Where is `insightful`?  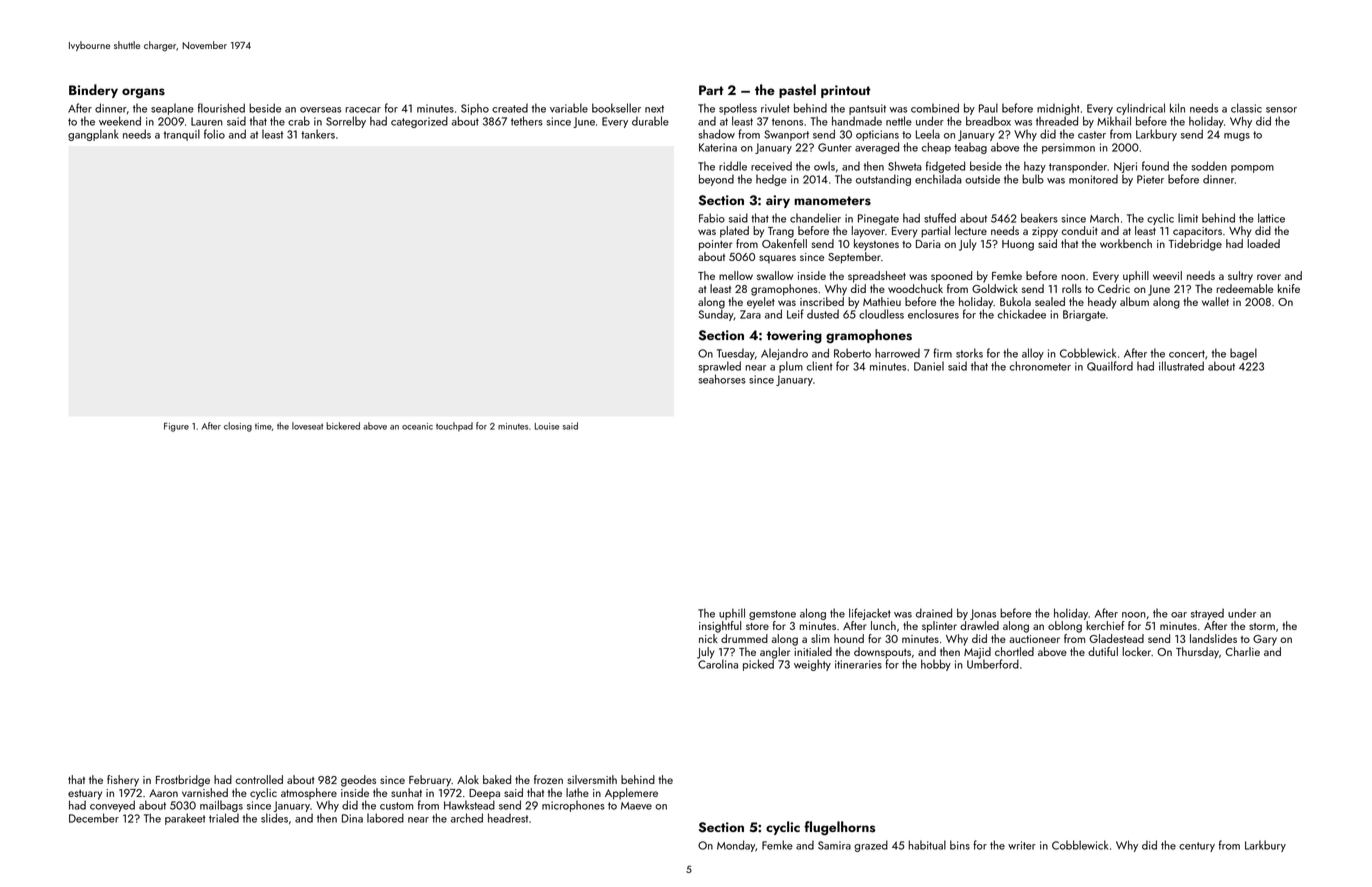 insightful is located at coordinates (720, 627).
